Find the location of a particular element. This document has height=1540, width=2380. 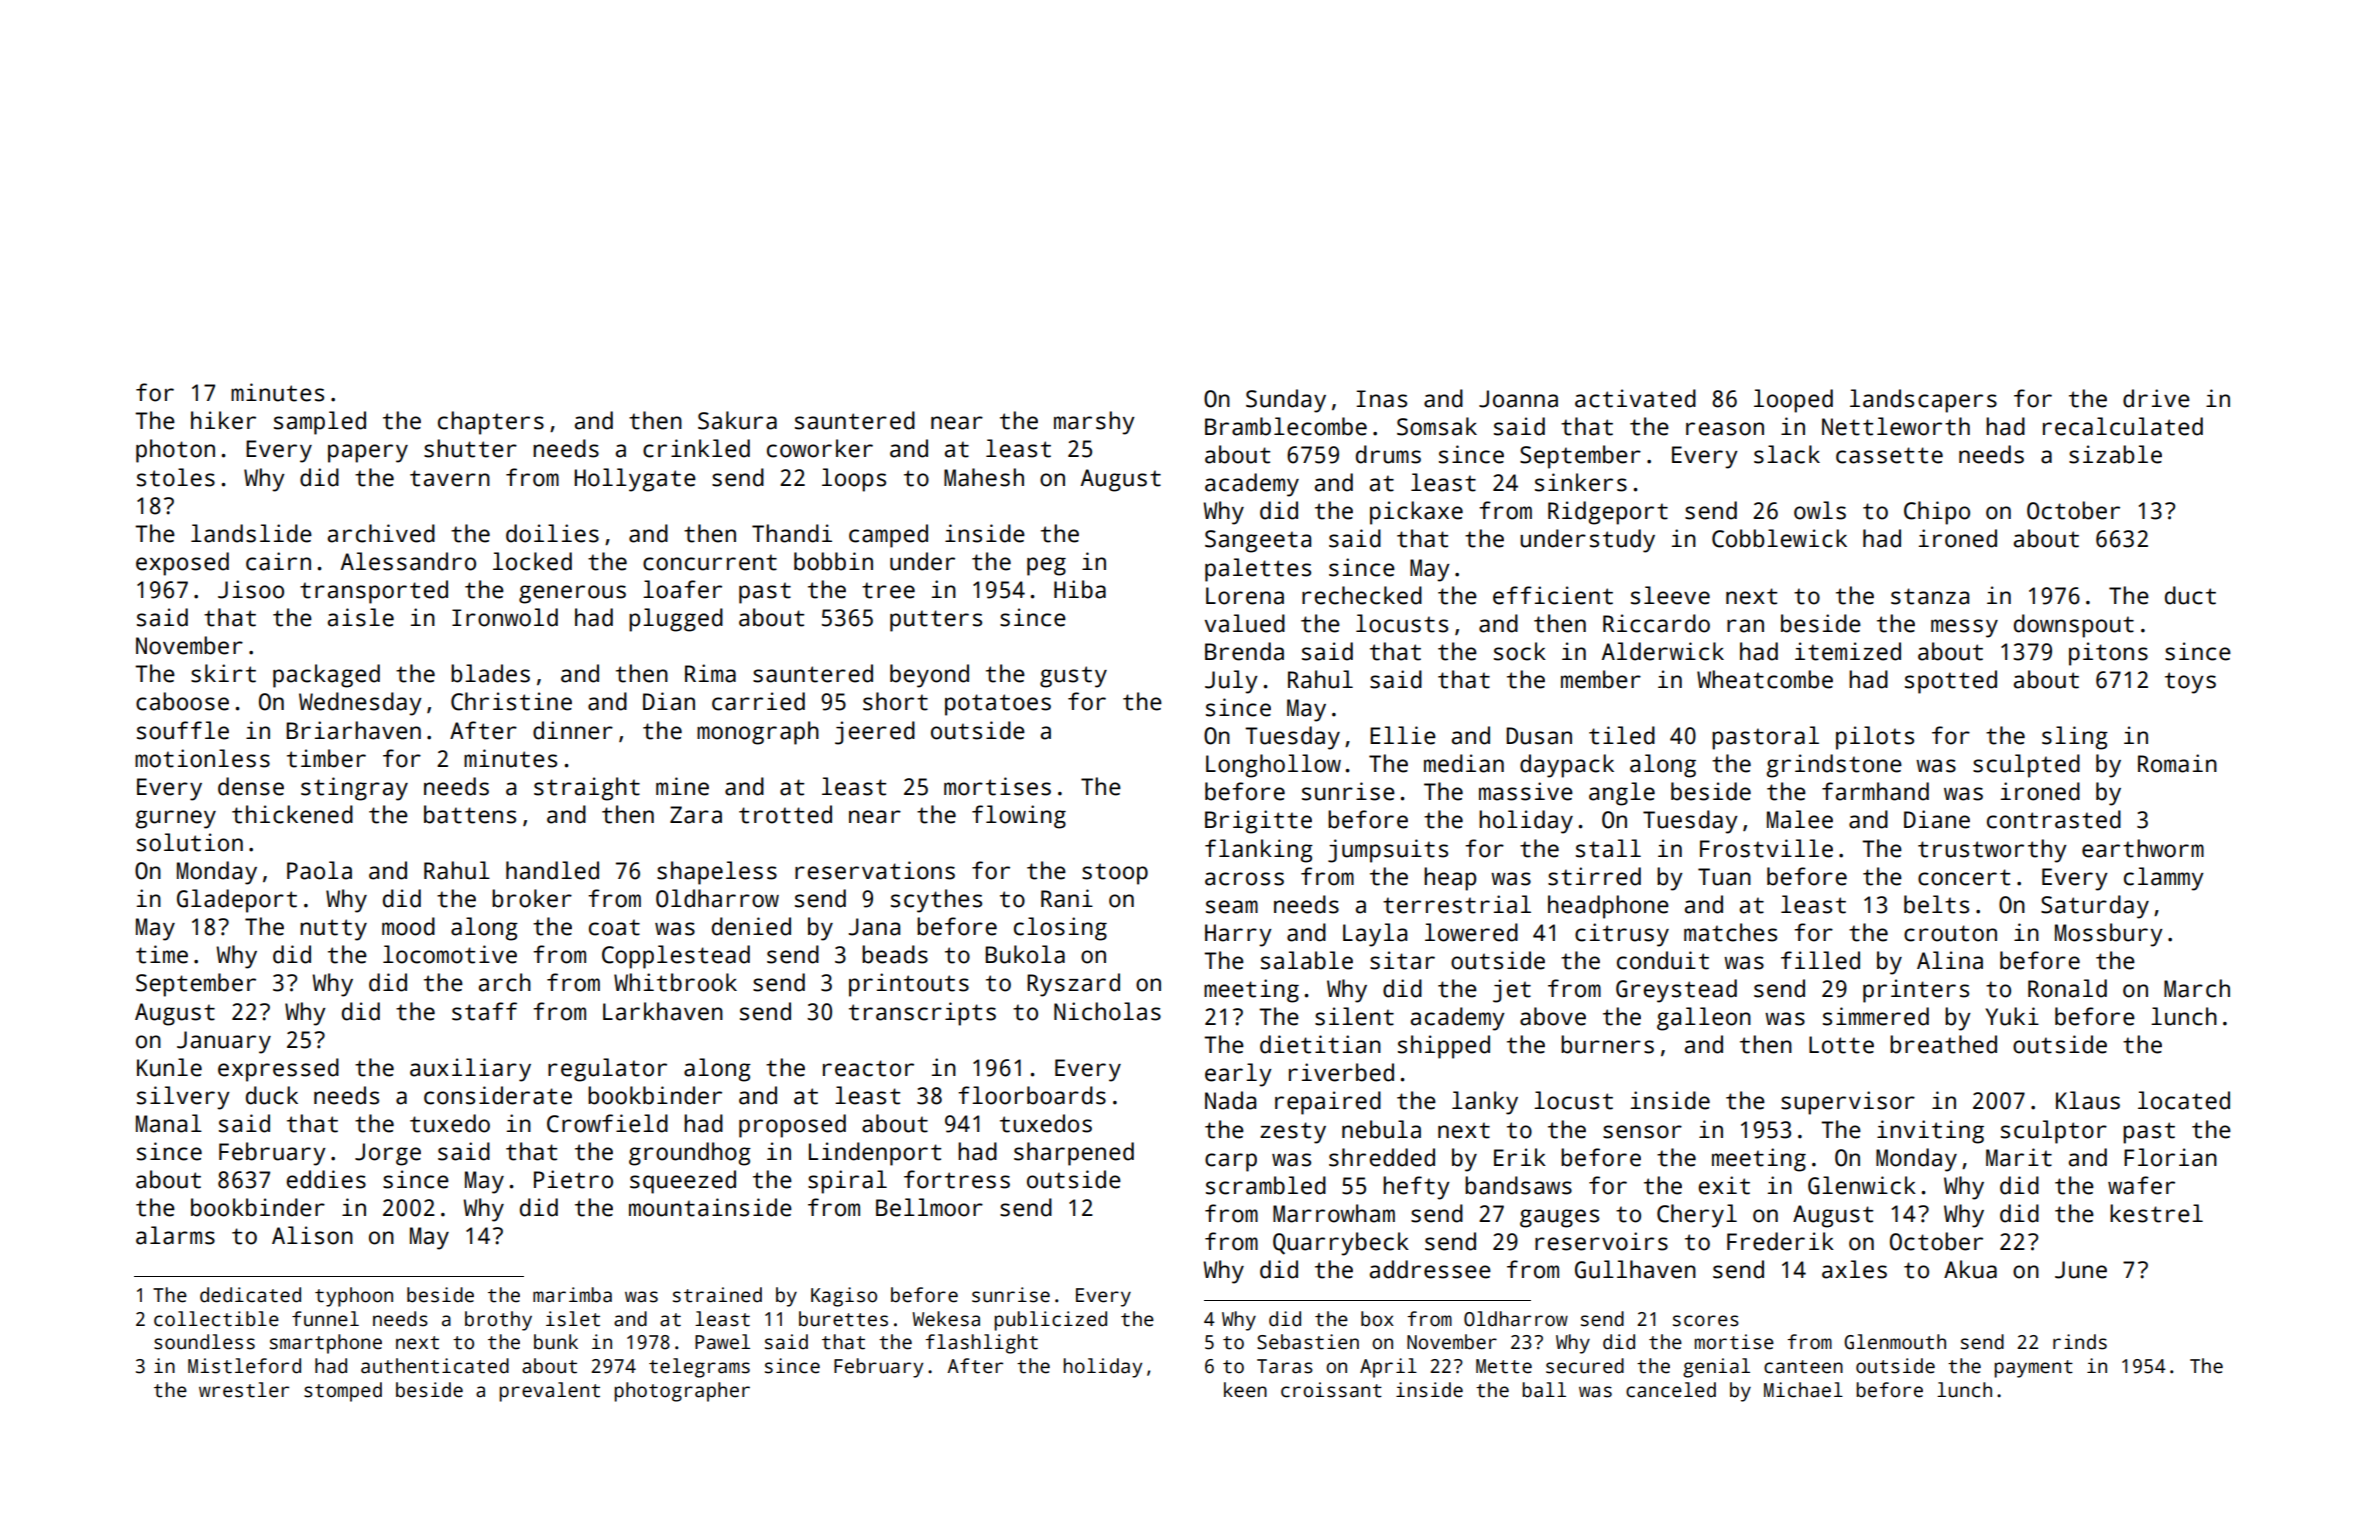

drive is located at coordinates (2156, 398).
